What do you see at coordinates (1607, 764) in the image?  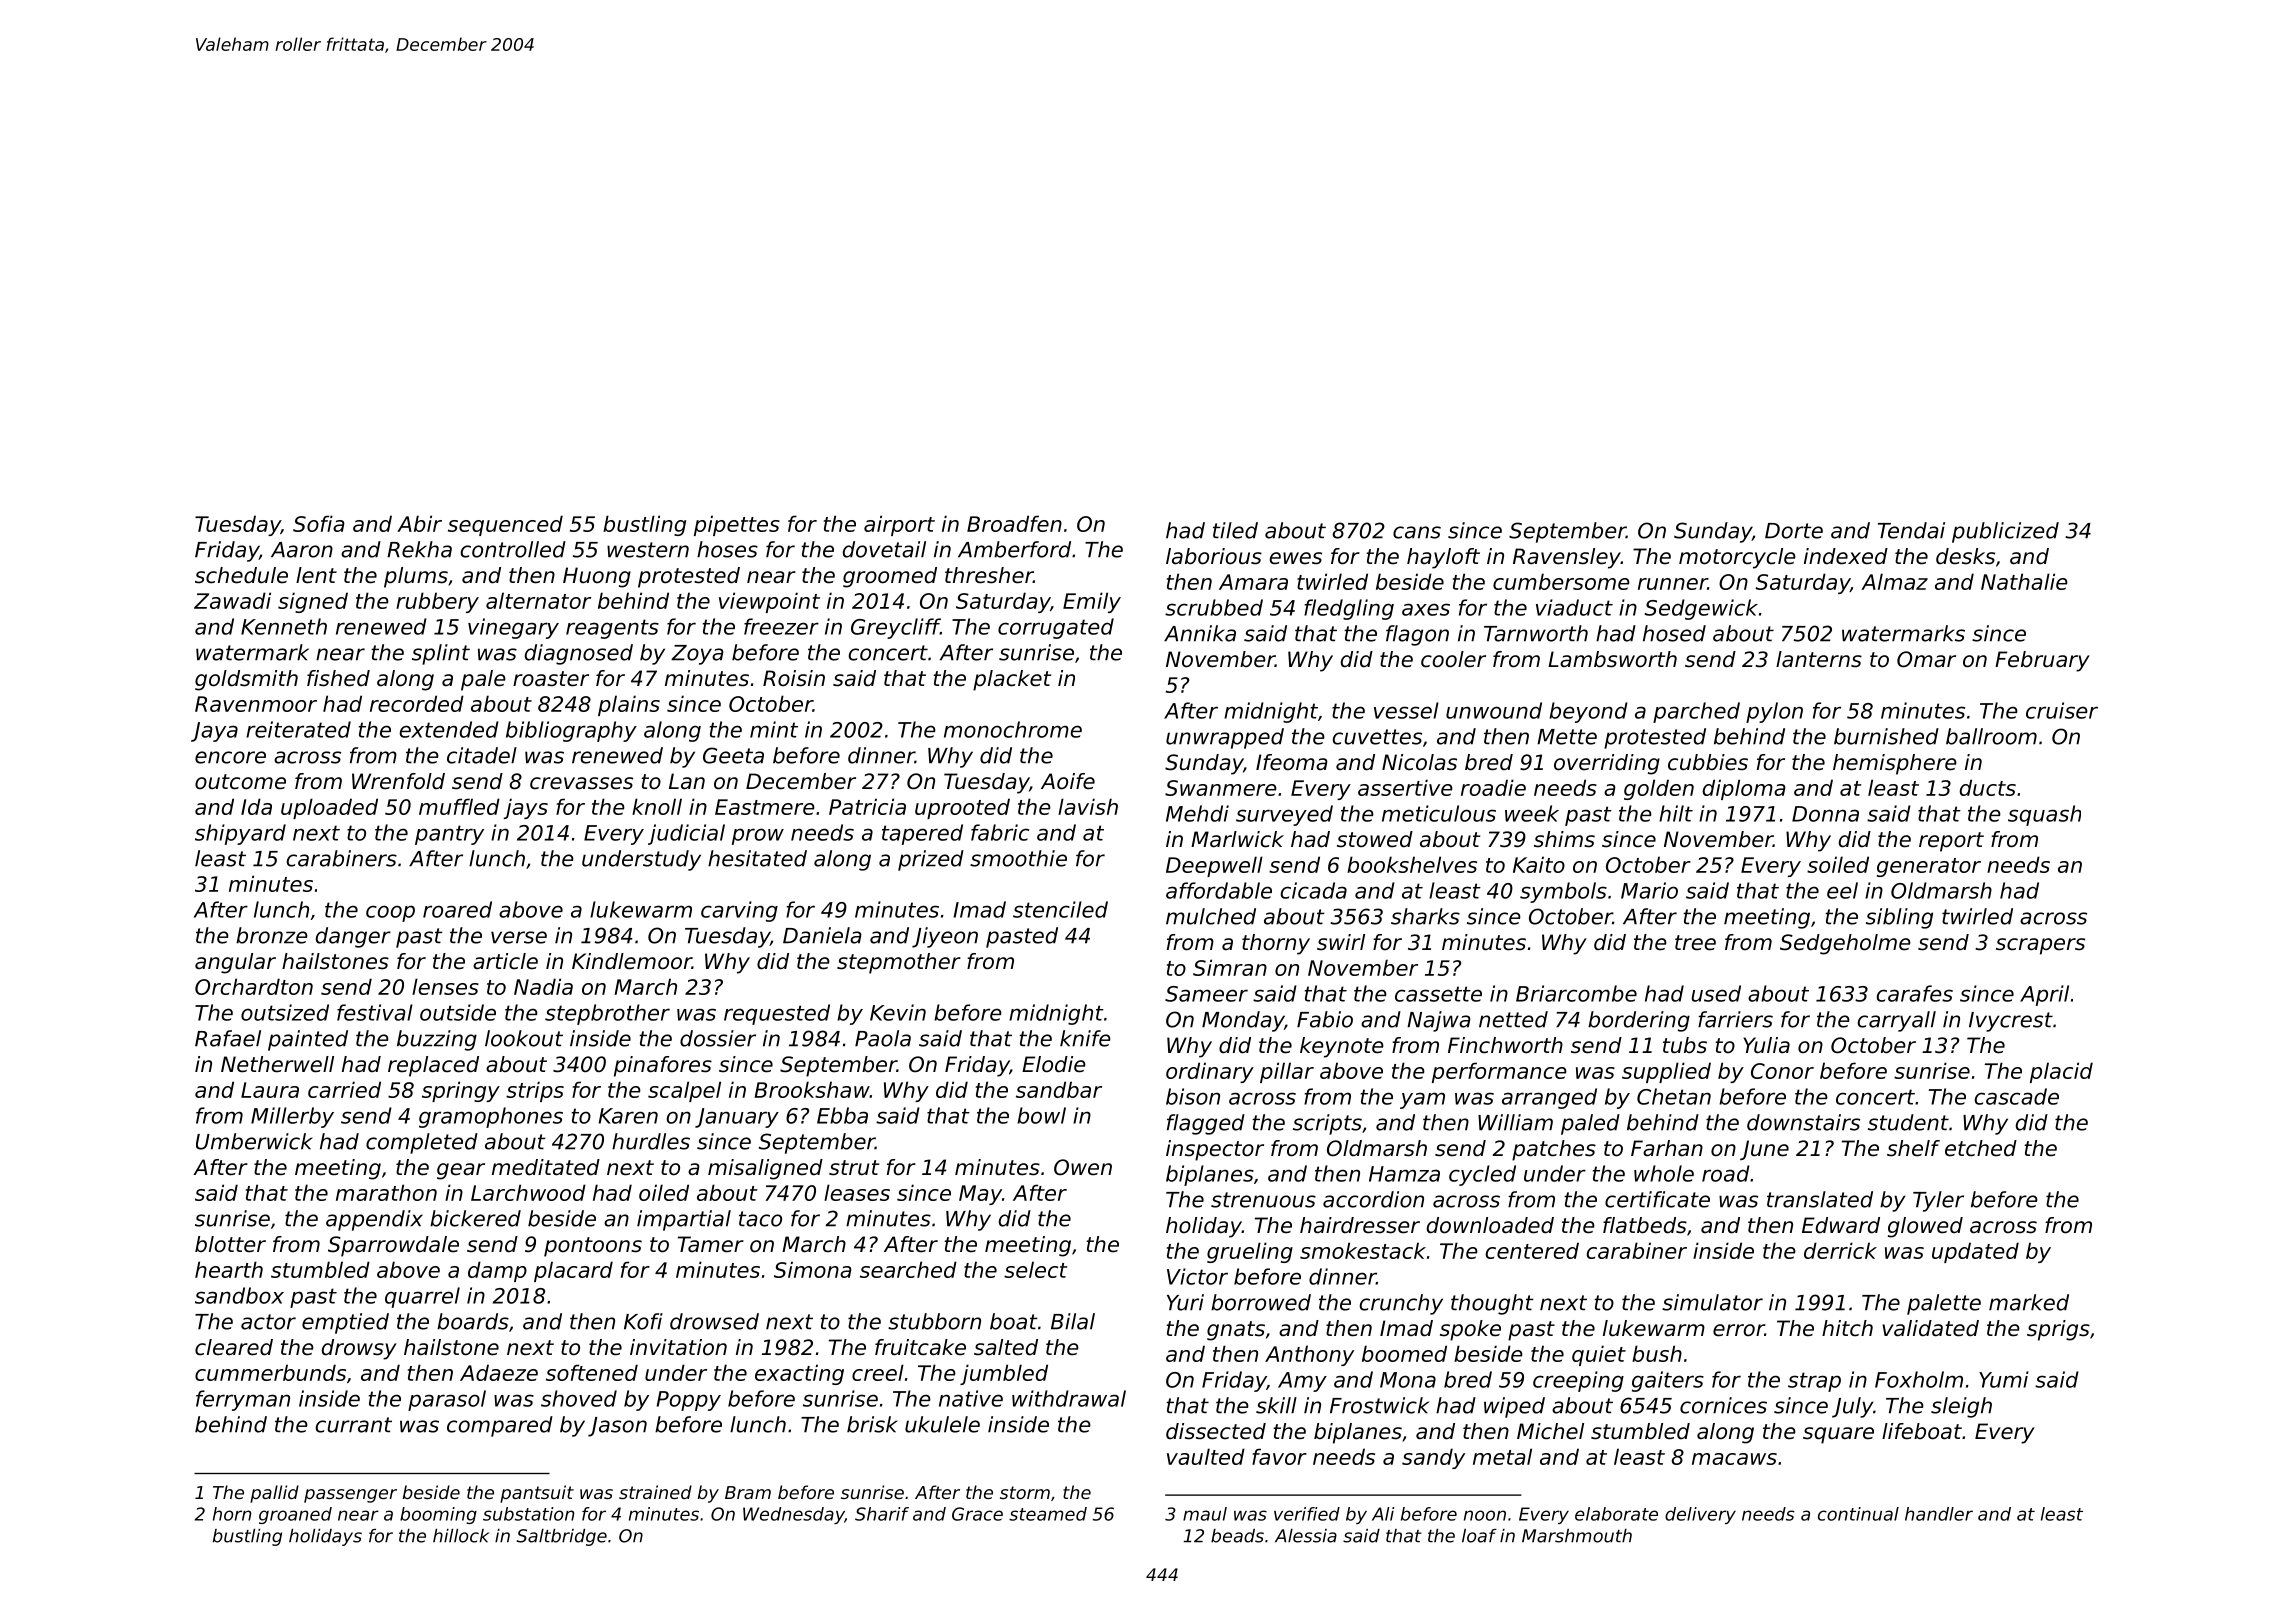 I see `overriding` at bounding box center [1607, 764].
